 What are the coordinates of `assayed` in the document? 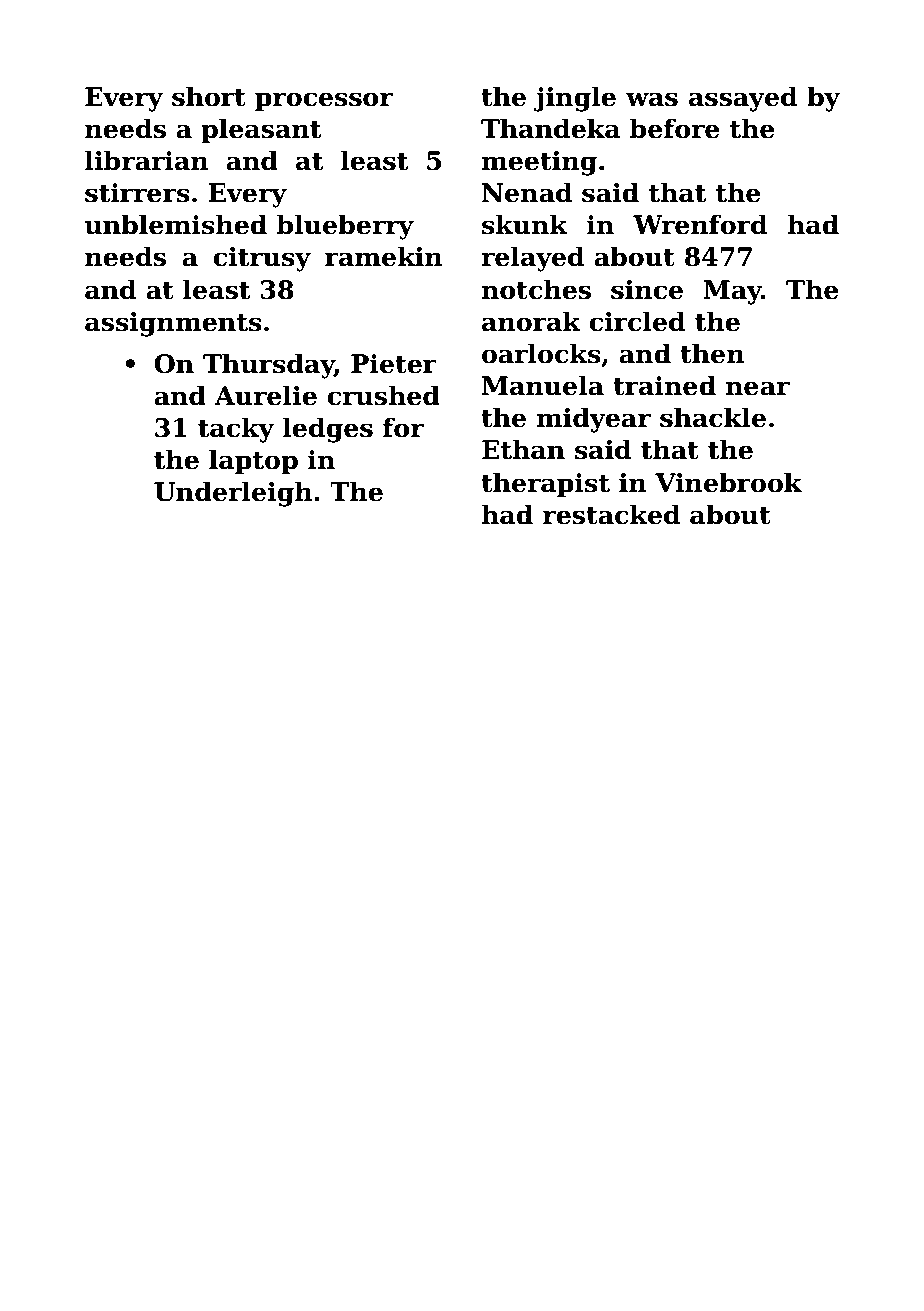 It's located at (743, 99).
